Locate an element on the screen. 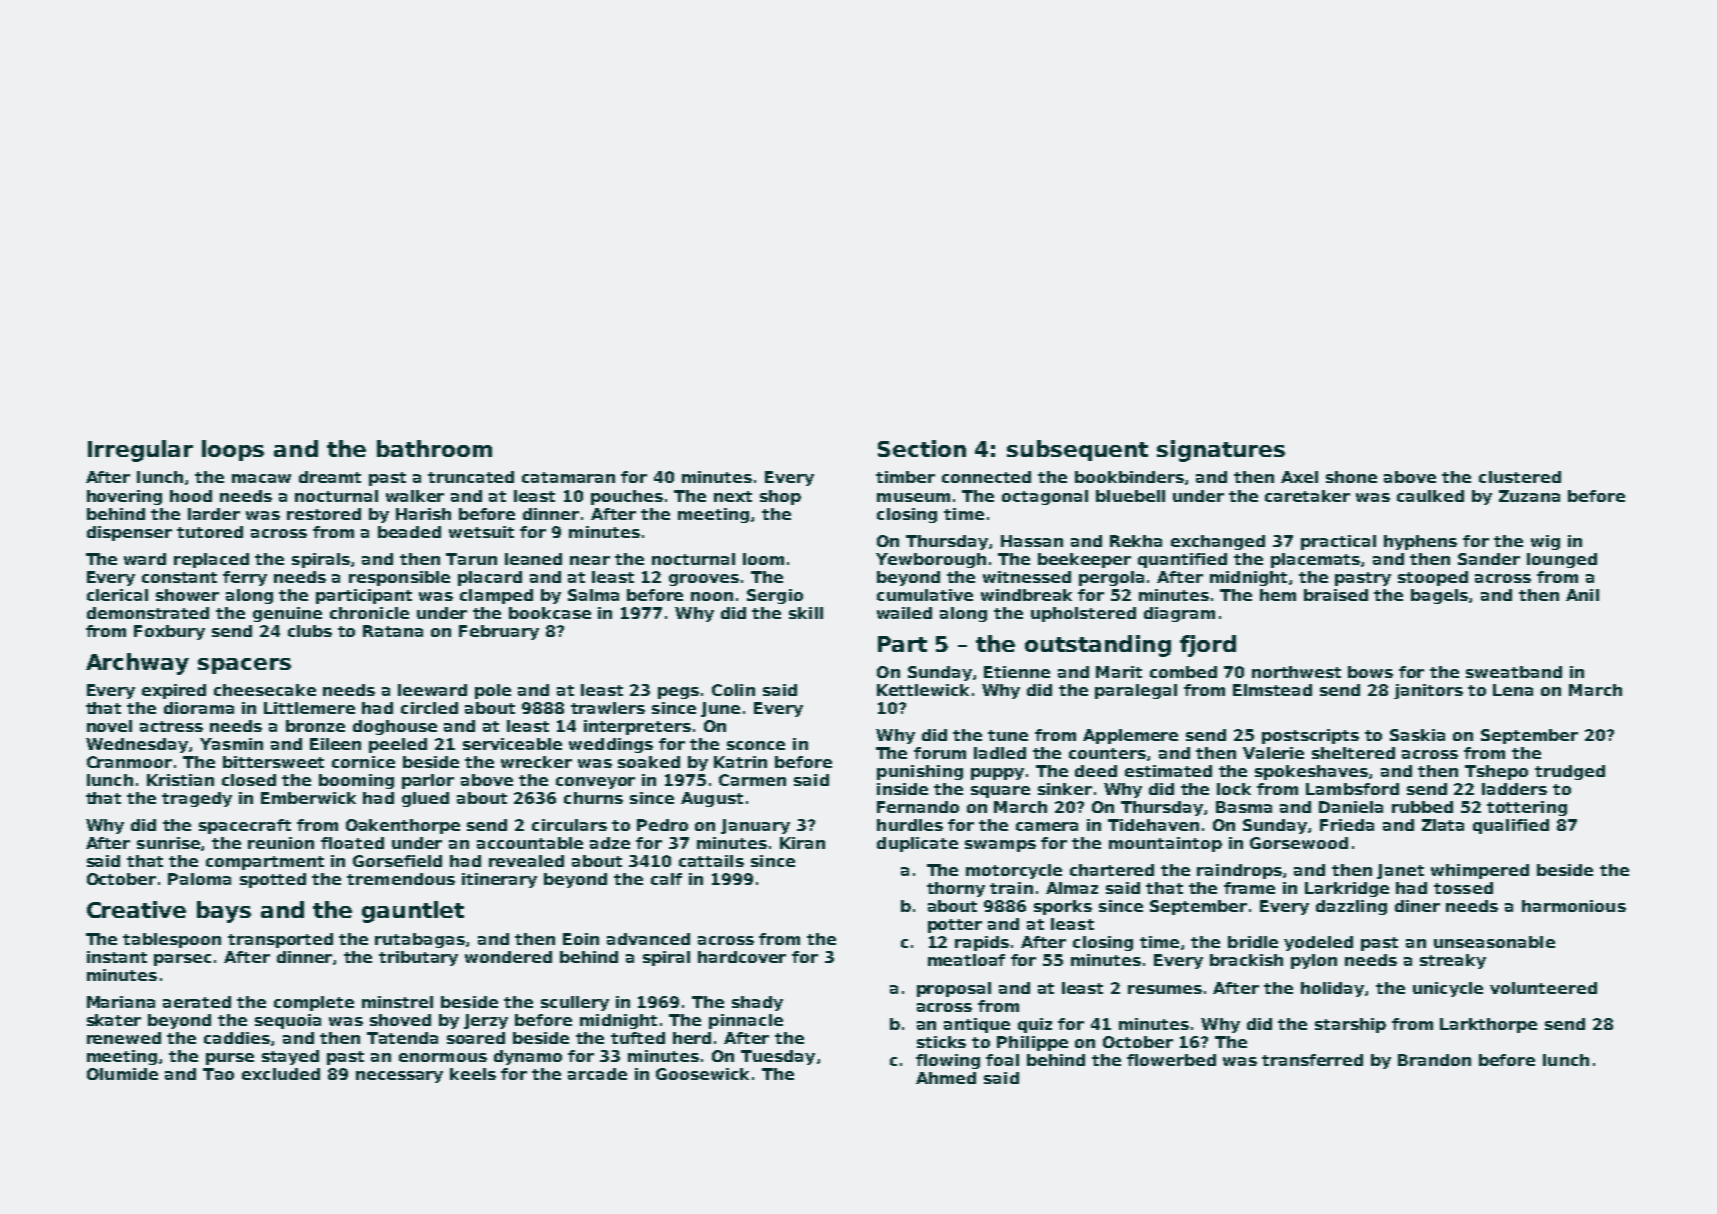 The image size is (1717, 1214). aerated is located at coordinates (197, 1002).
